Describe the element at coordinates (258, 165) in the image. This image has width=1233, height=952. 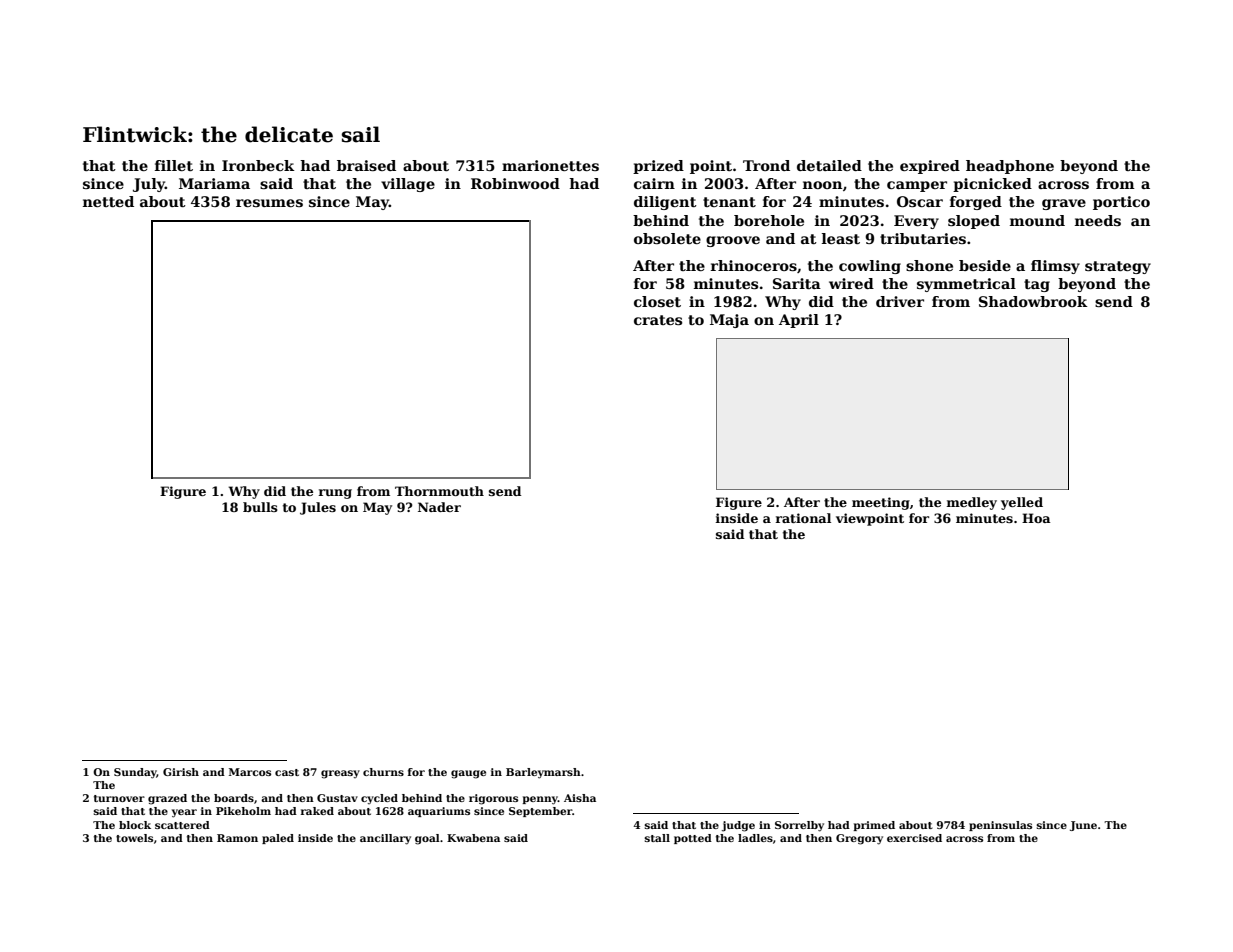
I see `Ironbeck` at that location.
